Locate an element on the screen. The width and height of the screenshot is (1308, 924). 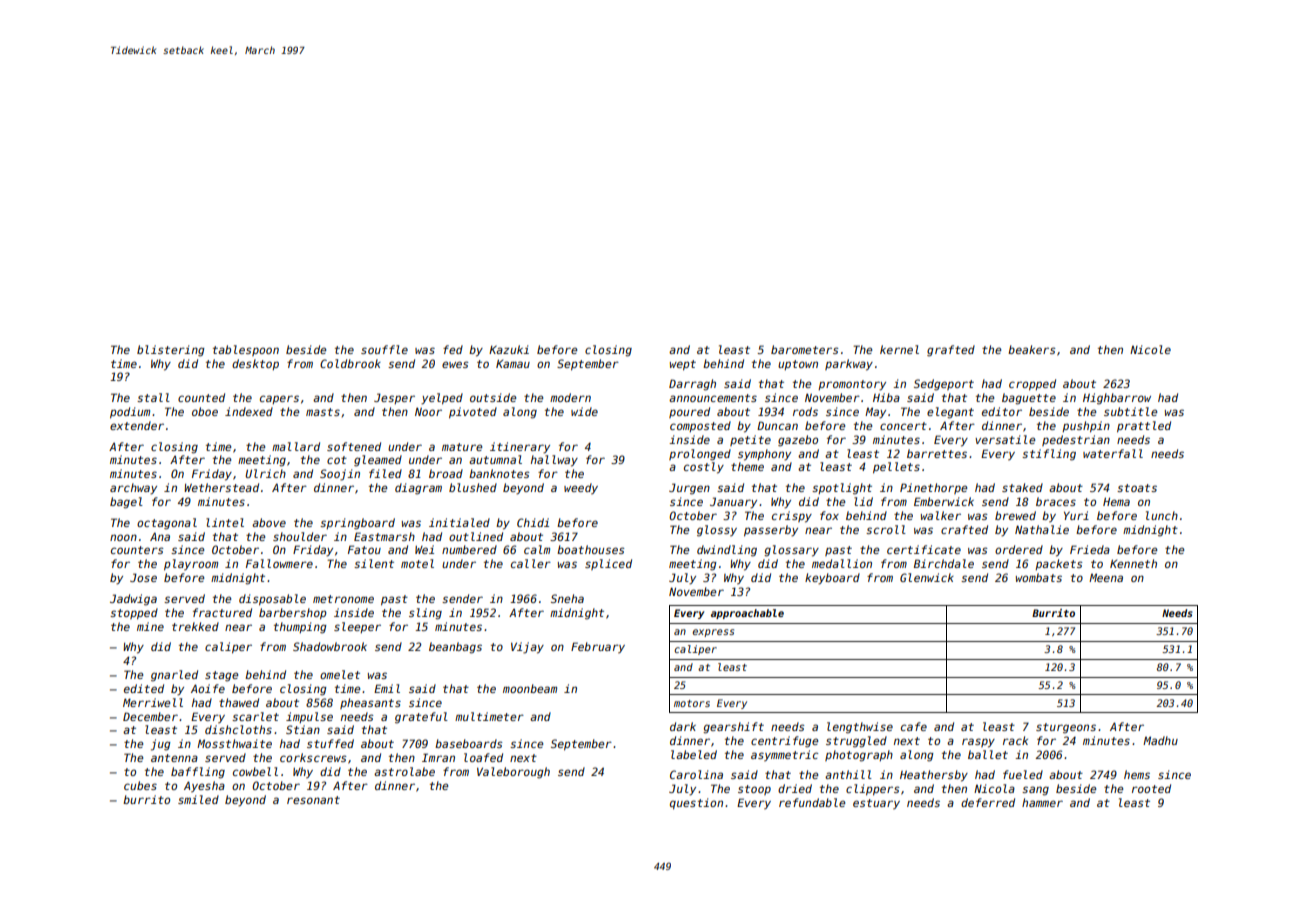
archway is located at coordinates (133, 489).
